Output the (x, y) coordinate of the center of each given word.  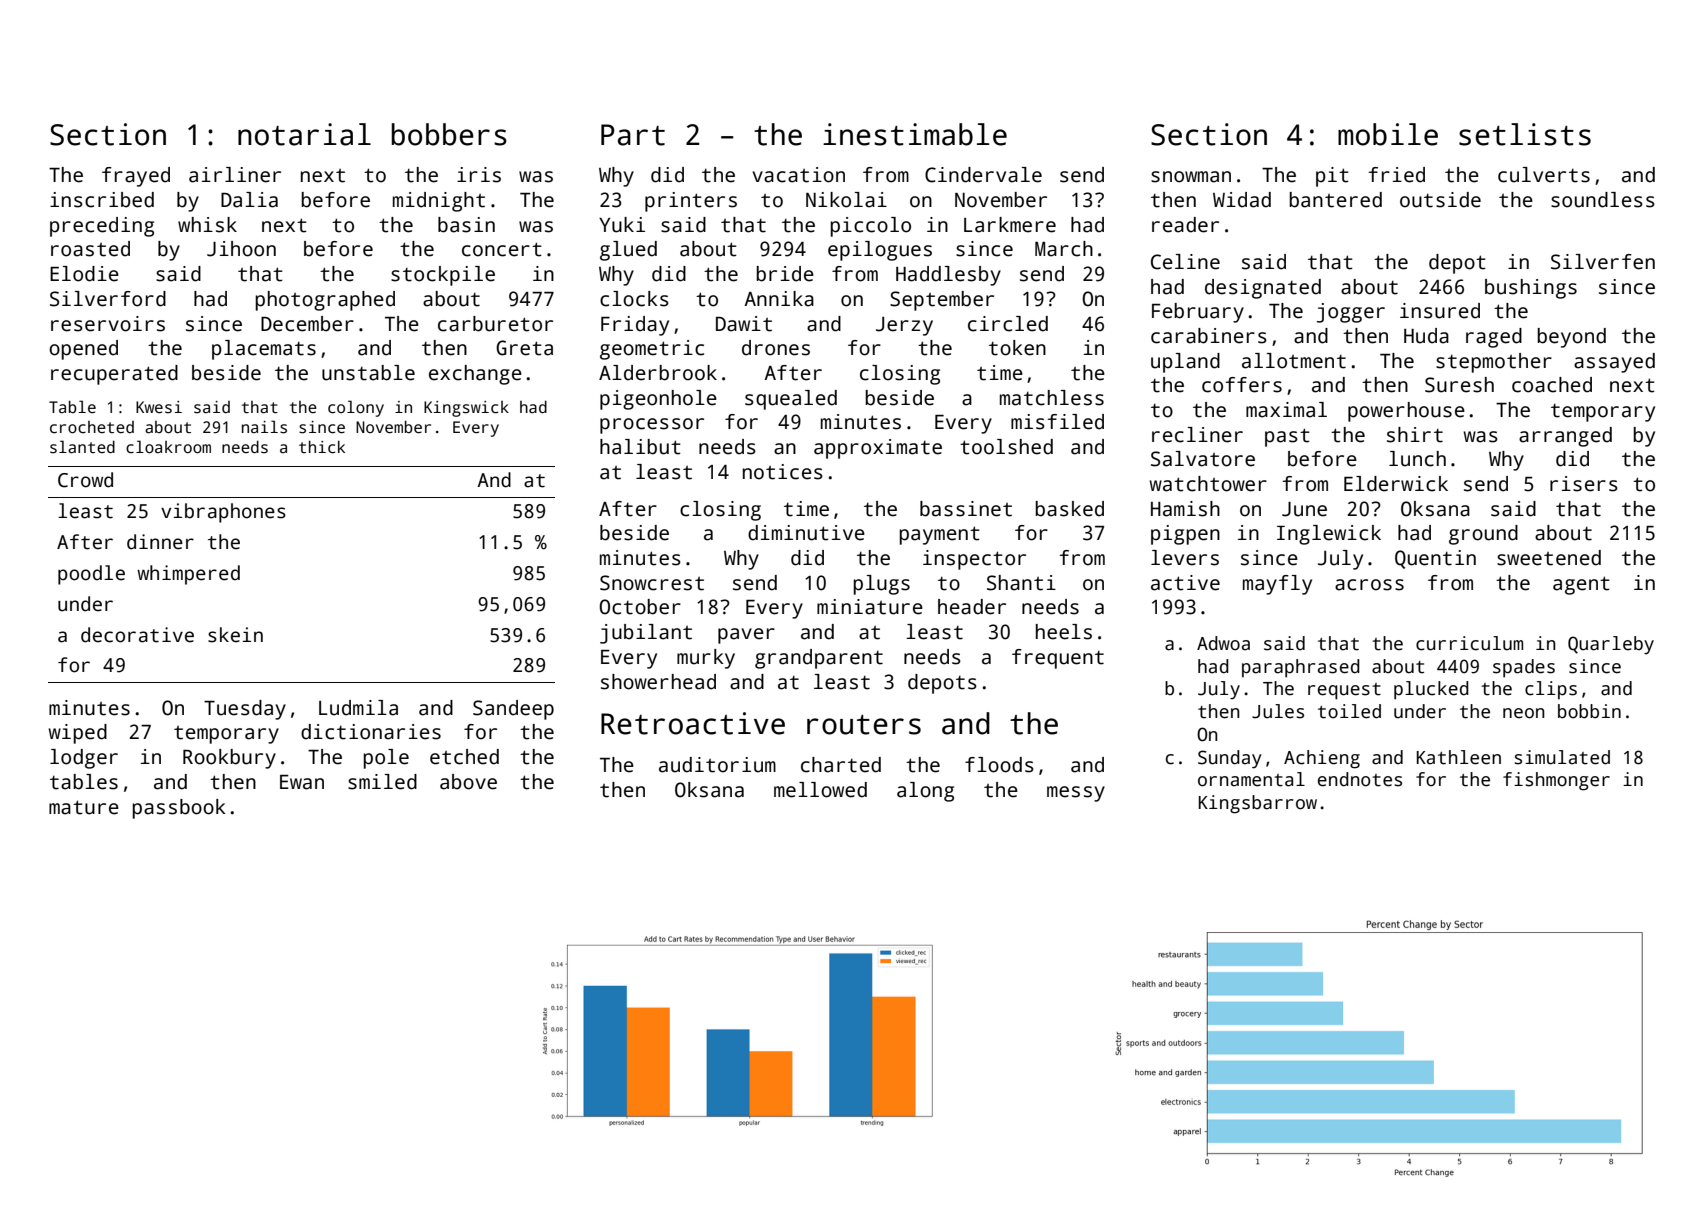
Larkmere (1010, 225)
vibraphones (223, 513)
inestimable (915, 134)
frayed (136, 177)
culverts (1544, 175)
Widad (1242, 200)
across (1369, 585)
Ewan (302, 782)
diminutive (806, 533)
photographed (325, 301)
